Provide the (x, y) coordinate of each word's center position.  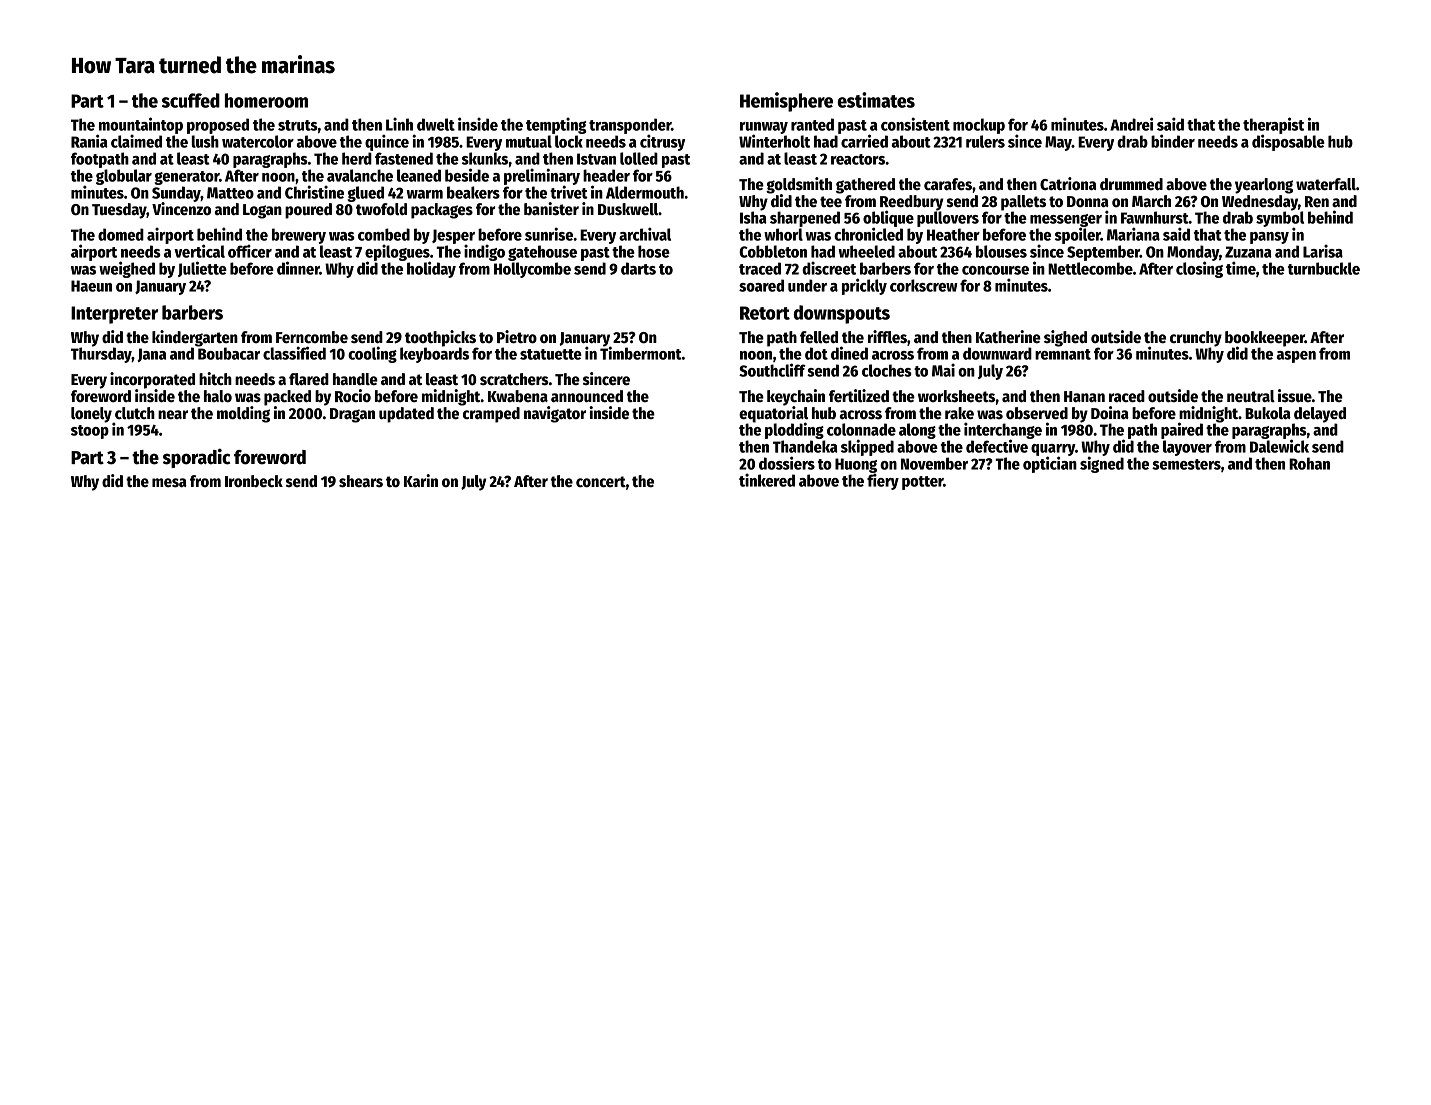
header (606, 175)
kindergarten (195, 338)
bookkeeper (1265, 339)
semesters (1186, 464)
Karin (421, 480)
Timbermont (641, 353)
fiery (883, 481)
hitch (215, 378)
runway (764, 128)
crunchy (1196, 339)
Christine (314, 192)
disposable (1288, 142)
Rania (89, 141)
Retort (765, 313)
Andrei (1131, 124)
